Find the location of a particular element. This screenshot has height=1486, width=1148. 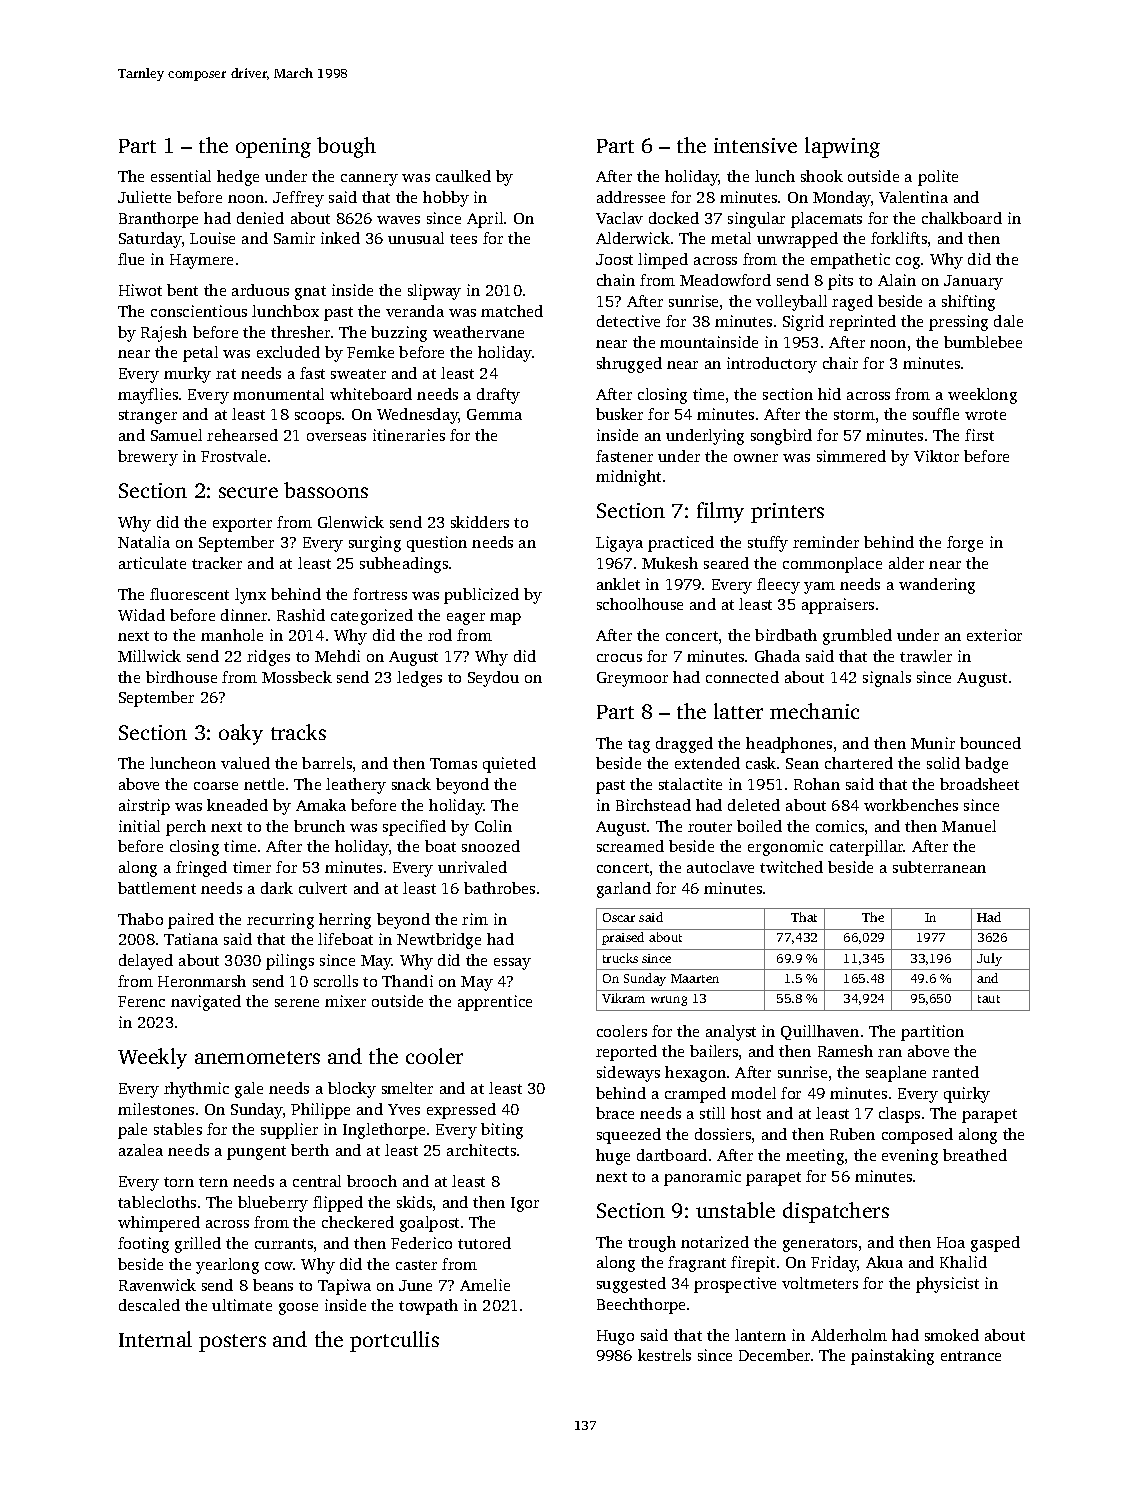

whiteboard is located at coordinates (371, 394).
